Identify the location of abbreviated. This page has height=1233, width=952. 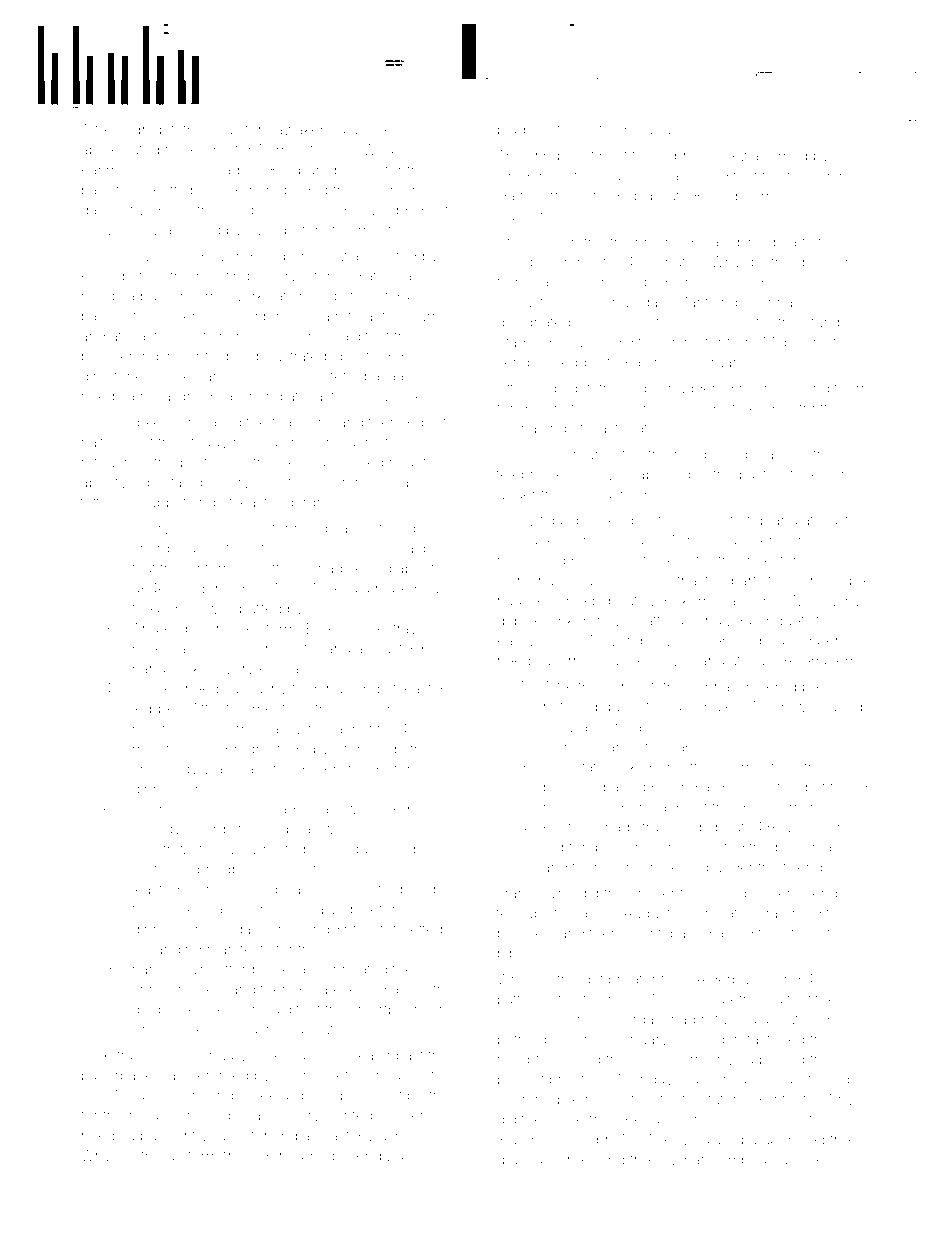
(120, 149).
